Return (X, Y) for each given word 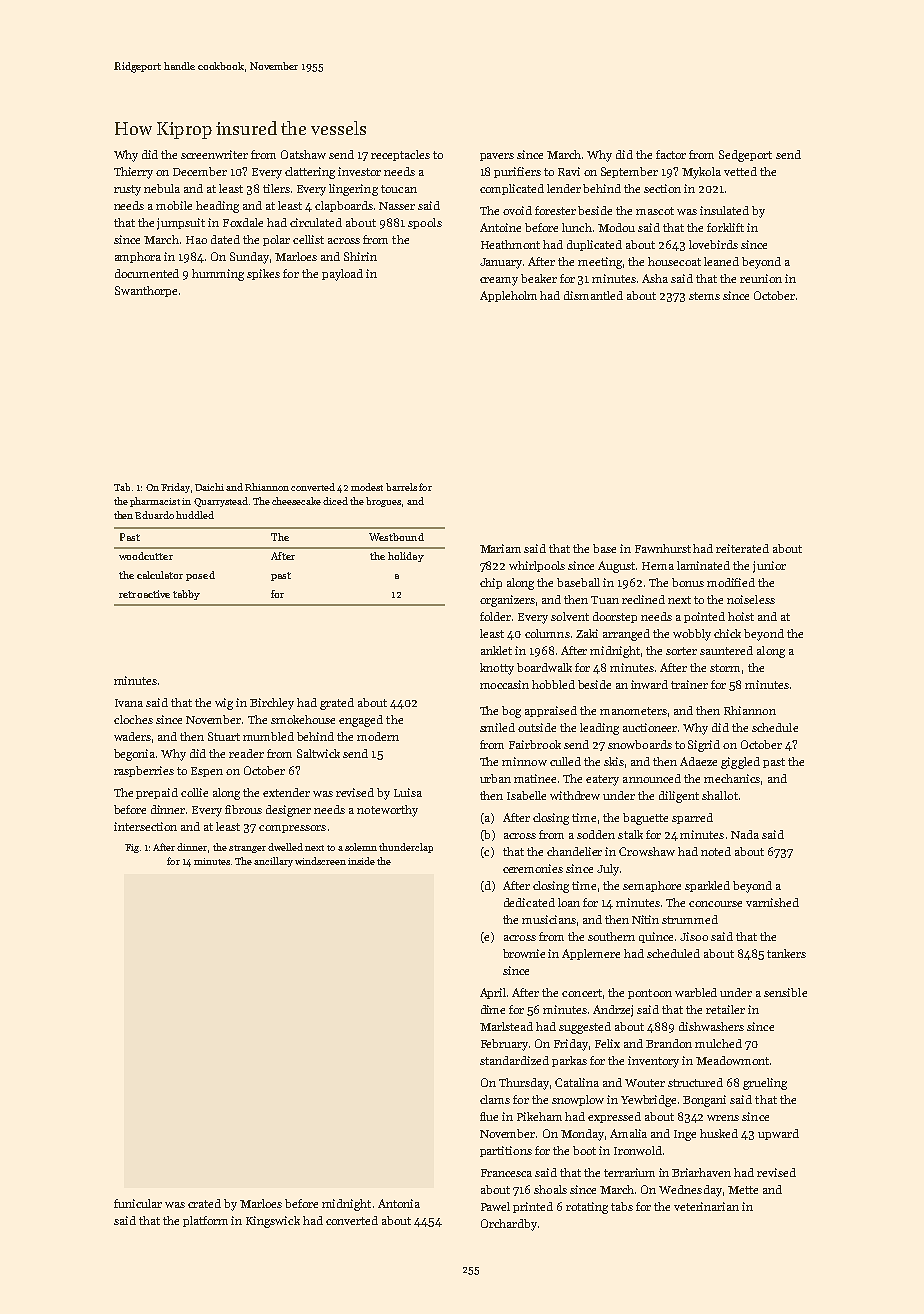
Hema (658, 566)
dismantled (593, 295)
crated (204, 1203)
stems (704, 296)
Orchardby (509, 1225)
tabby (186, 595)
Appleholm (508, 296)
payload (342, 275)
